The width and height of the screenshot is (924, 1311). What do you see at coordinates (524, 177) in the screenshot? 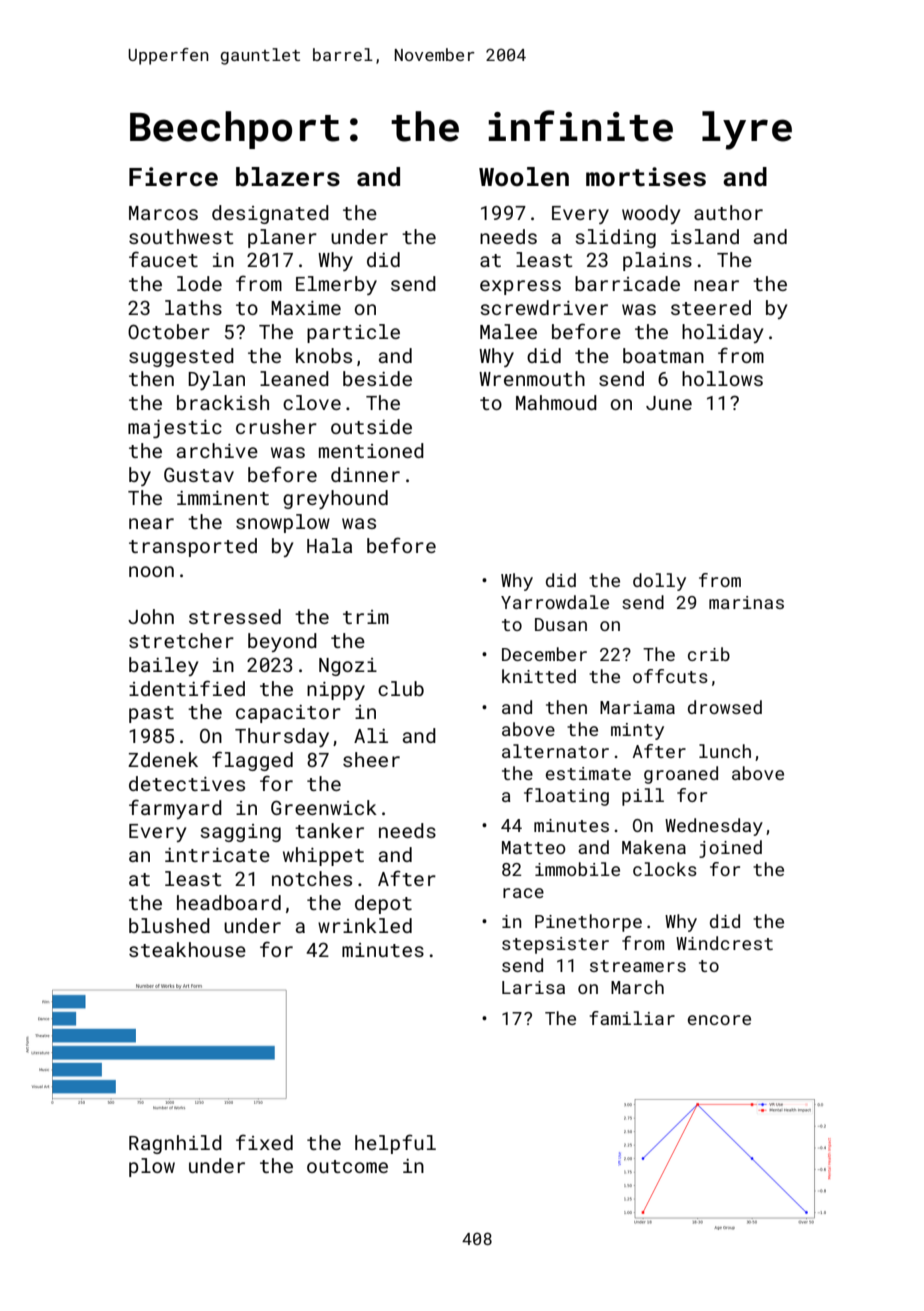
I see `Woolen` at bounding box center [524, 177].
